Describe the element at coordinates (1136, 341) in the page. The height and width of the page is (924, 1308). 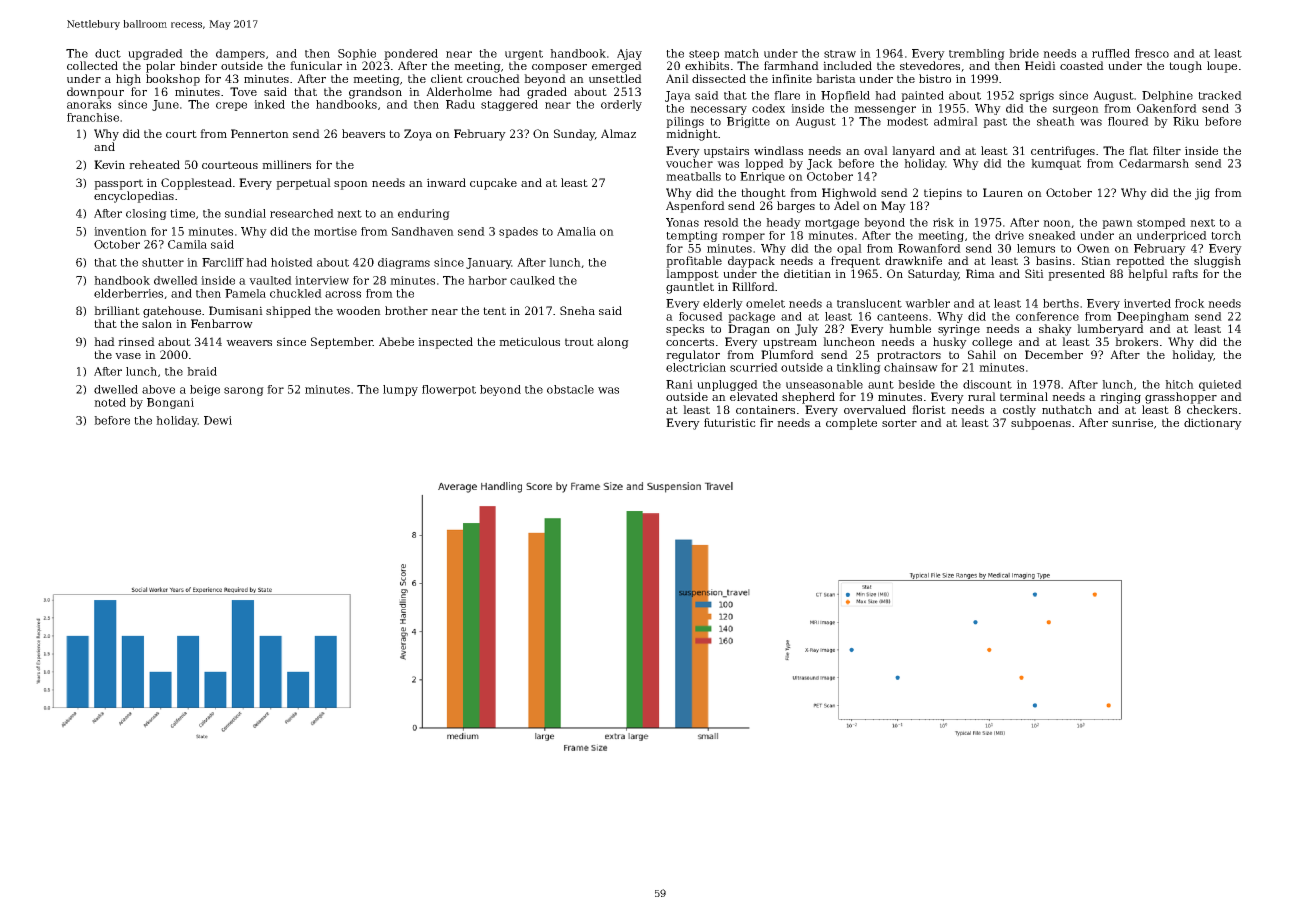
I see `brokers` at that location.
